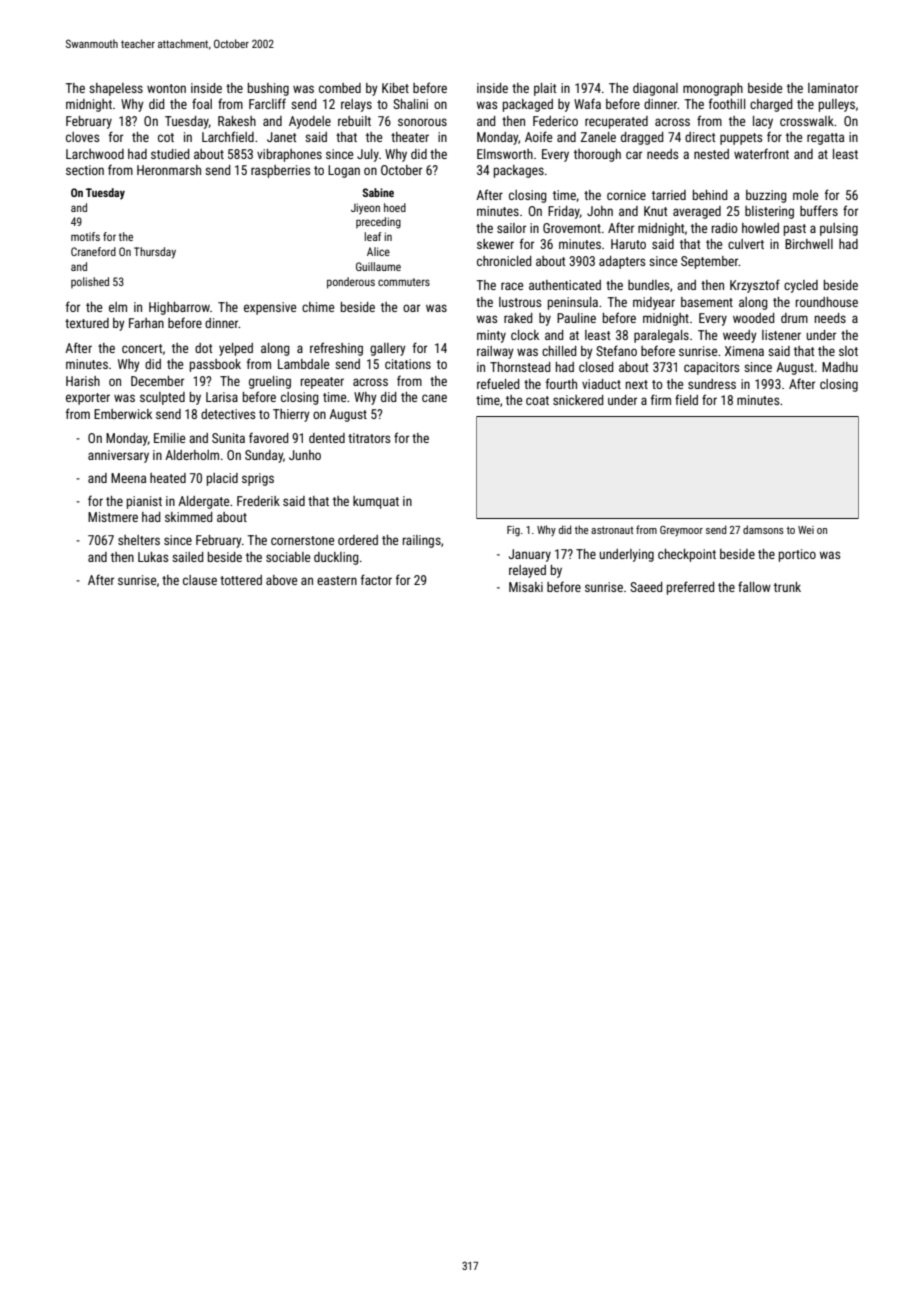  Describe the element at coordinates (241, 580) in the image. I see `tottered` at that location.
